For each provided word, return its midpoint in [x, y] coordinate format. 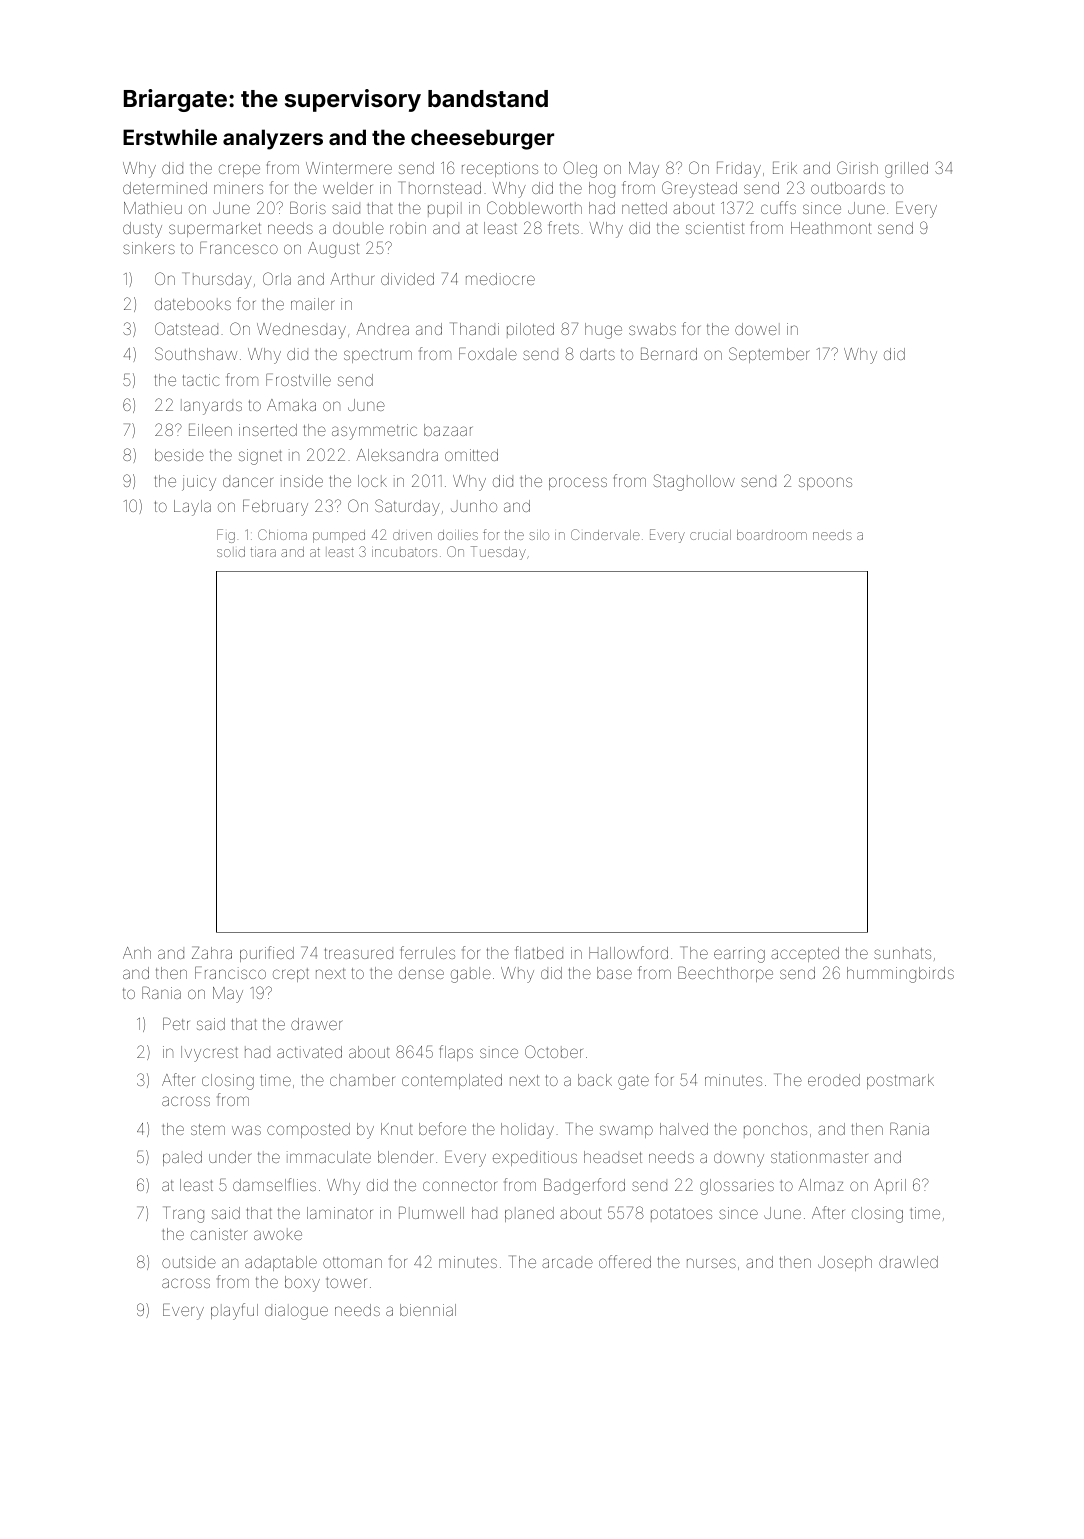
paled [182, 1158]
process [578, 483]
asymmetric [374, 432]
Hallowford [628, 952]
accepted [805, 954]
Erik [785, 167]
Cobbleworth [534, 207]
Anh [137, 953]
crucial [710, 535]
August [333, 250]
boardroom [772, 535]
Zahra [212, 952]
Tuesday [498, 553]
